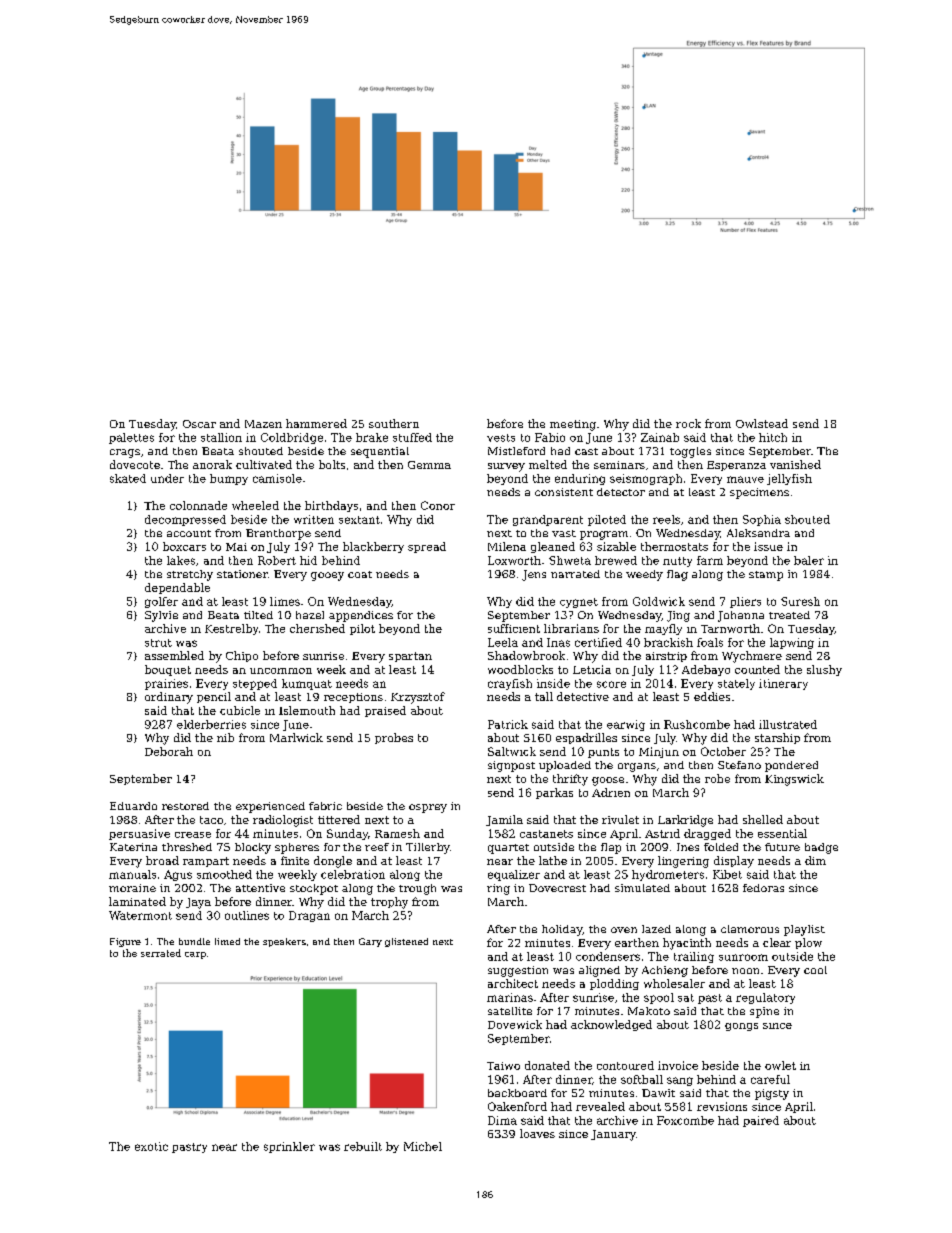  I want to click on speakers, so click(284, 942).
